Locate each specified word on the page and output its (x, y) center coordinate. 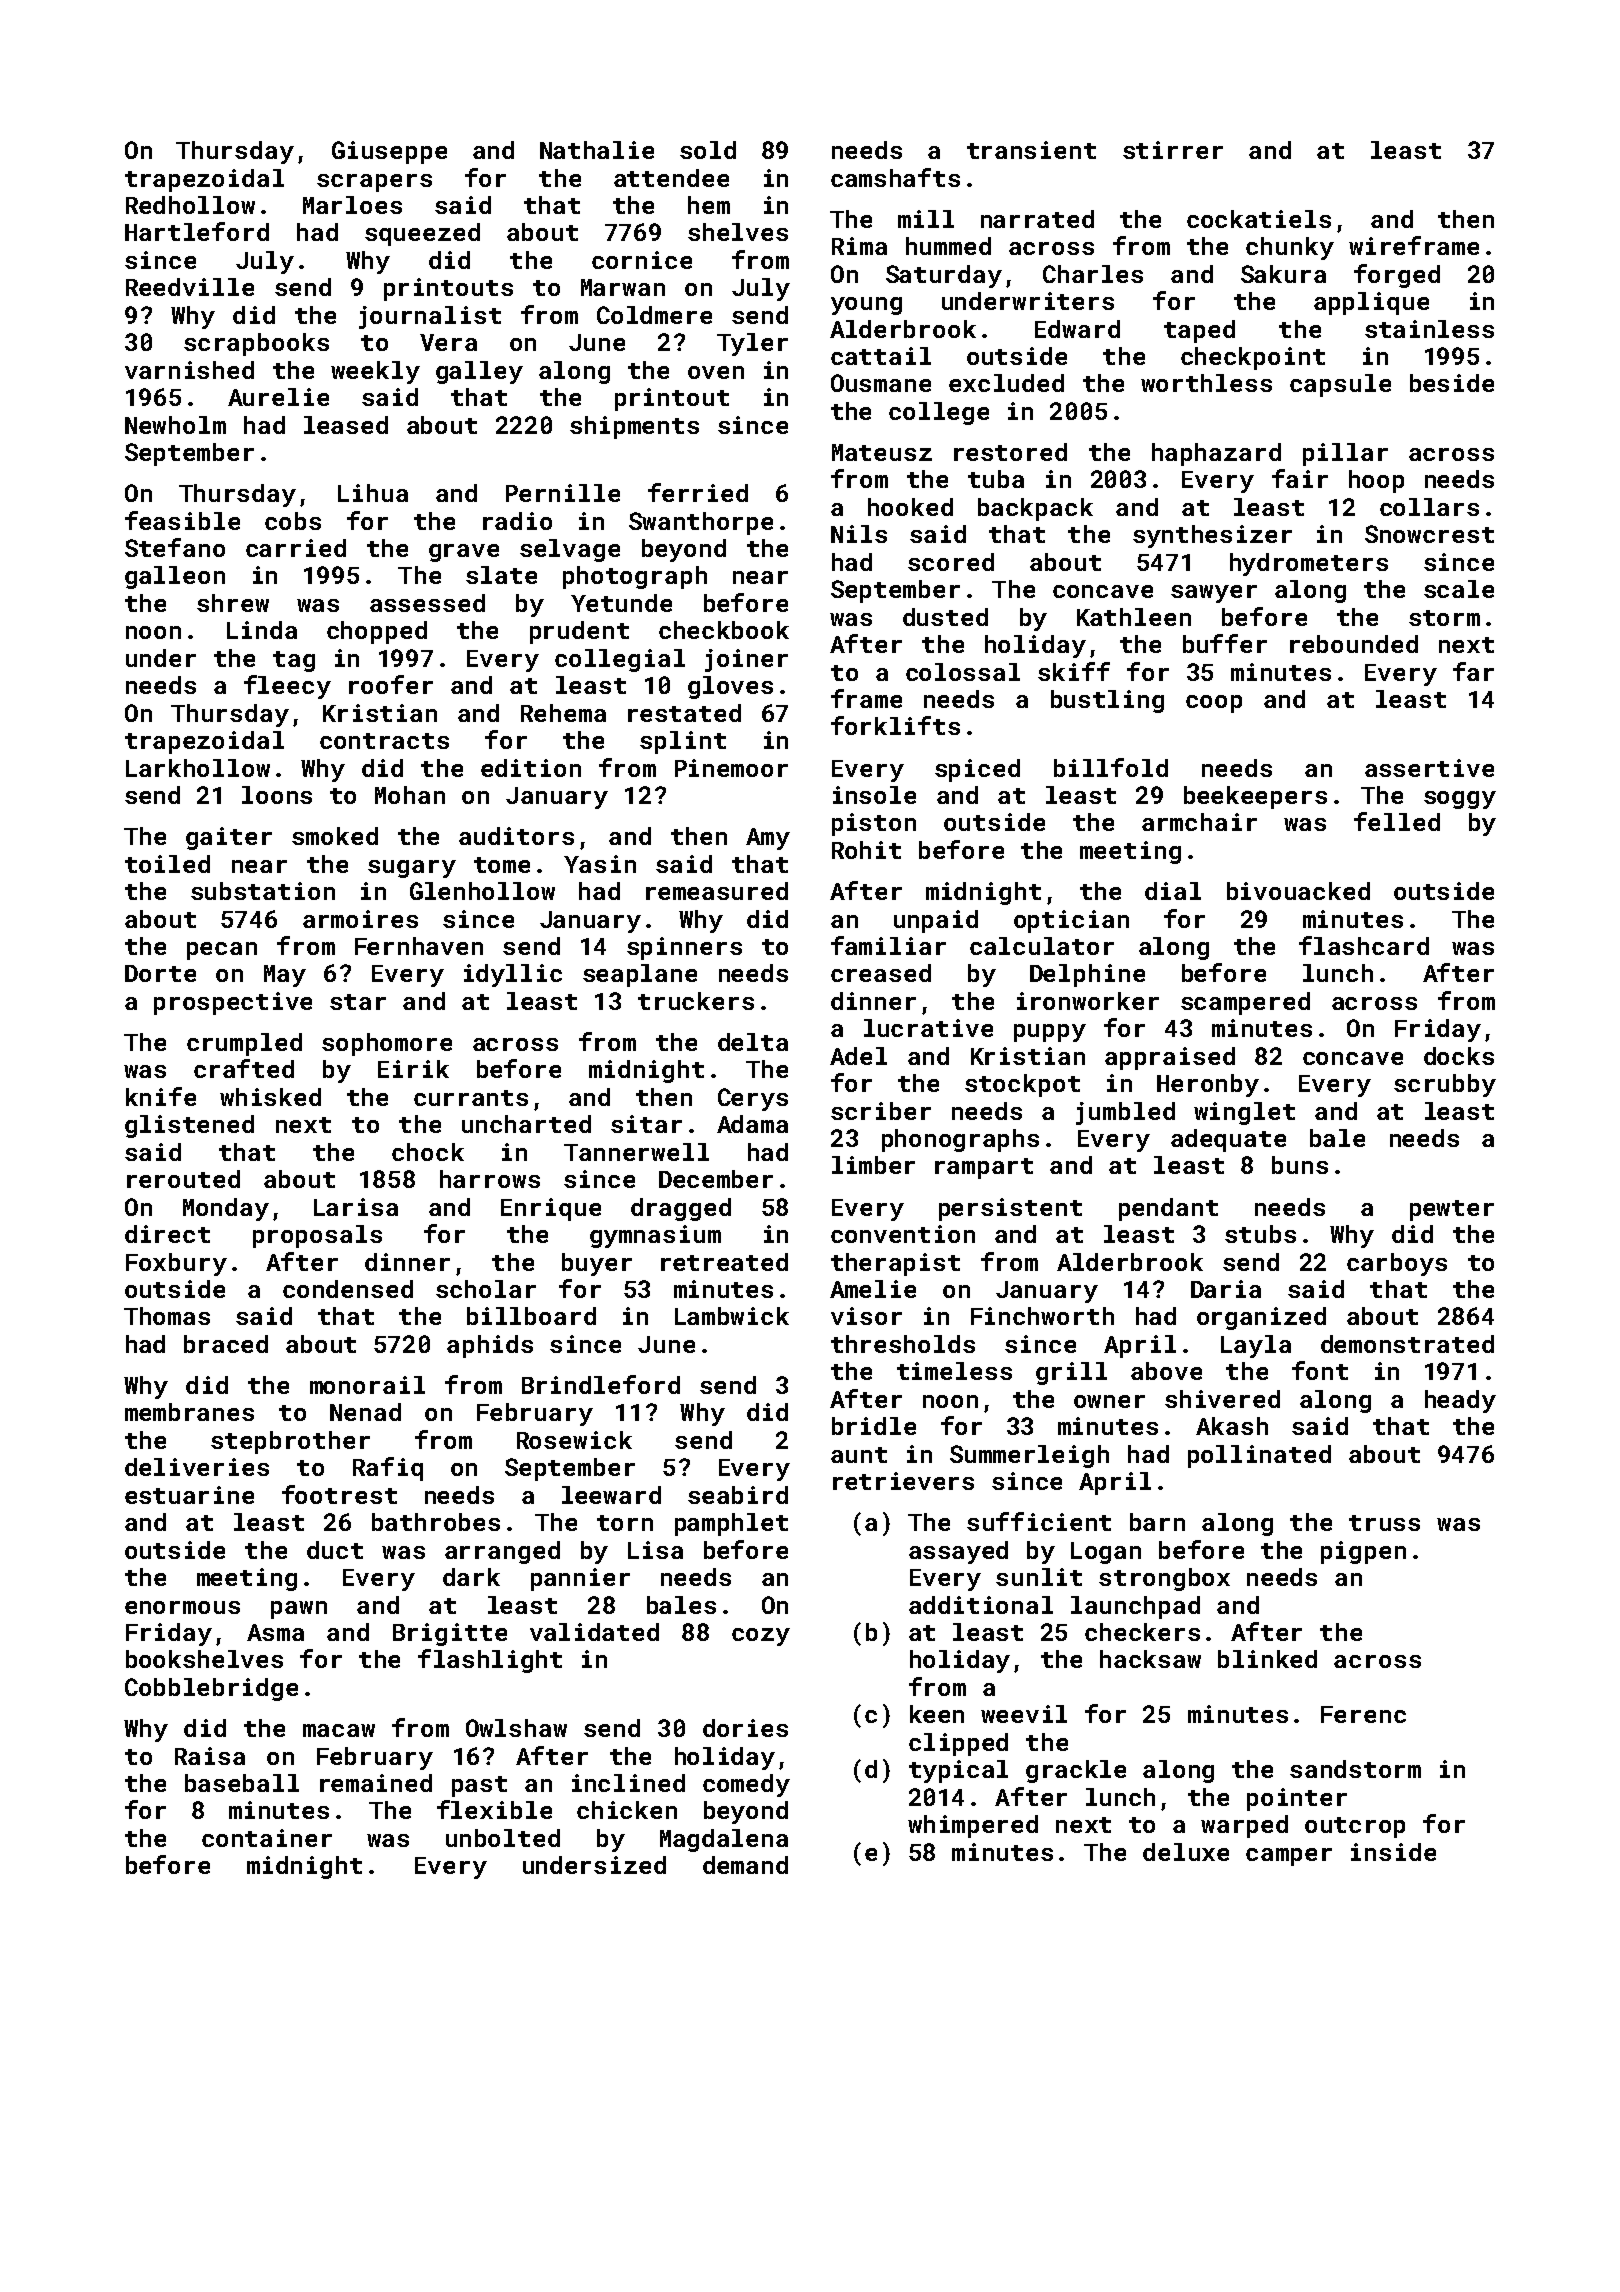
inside (1393, 1852)
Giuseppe (389, 152)
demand (745, 1865)
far (1473, 671)
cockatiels (1259, 219)
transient (1031, 150)
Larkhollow (198, 768)
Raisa (210, 1756)
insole (874, 795)
